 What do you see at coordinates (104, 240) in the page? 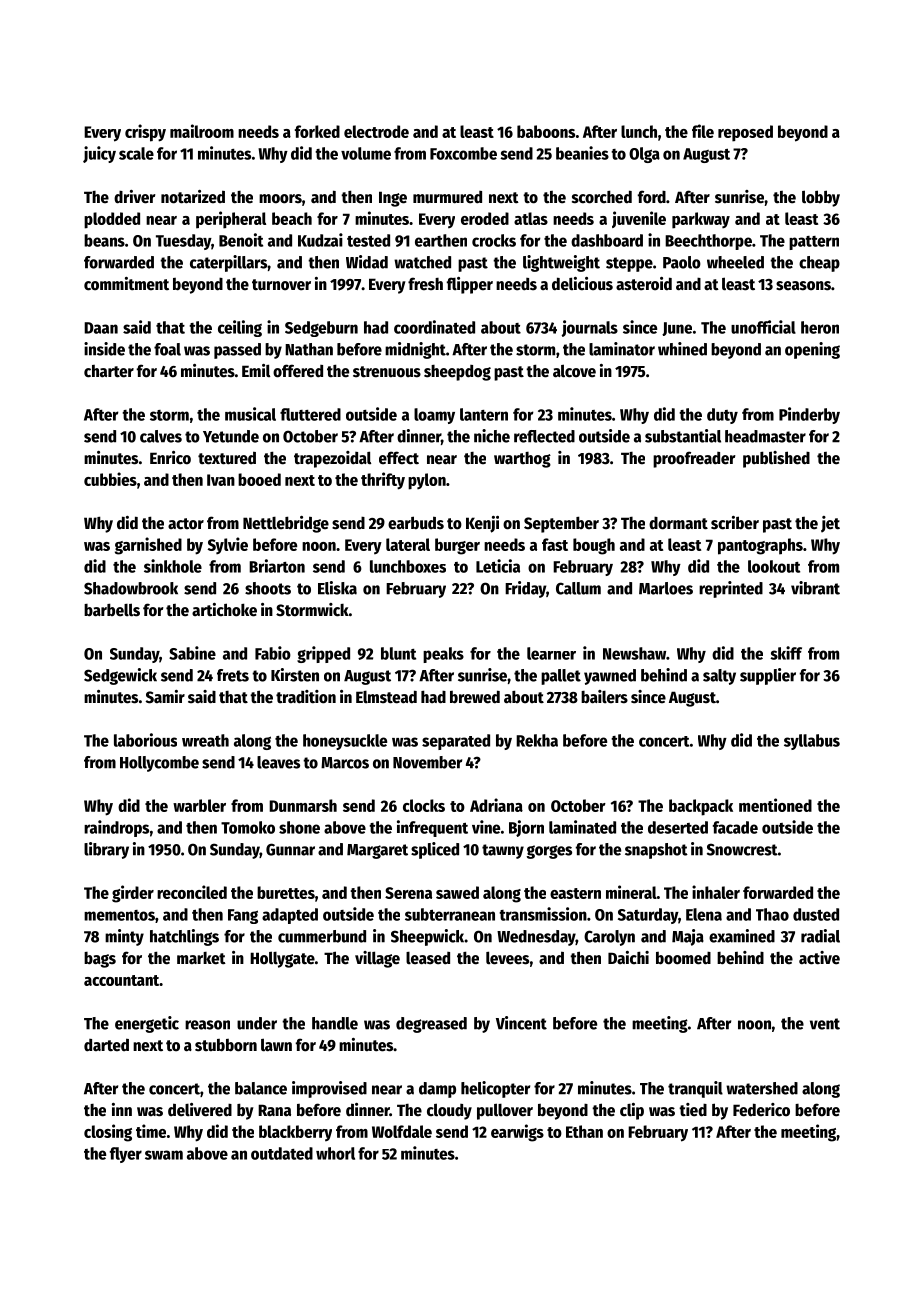
I see `beans` at bounding box center [104, 240].
